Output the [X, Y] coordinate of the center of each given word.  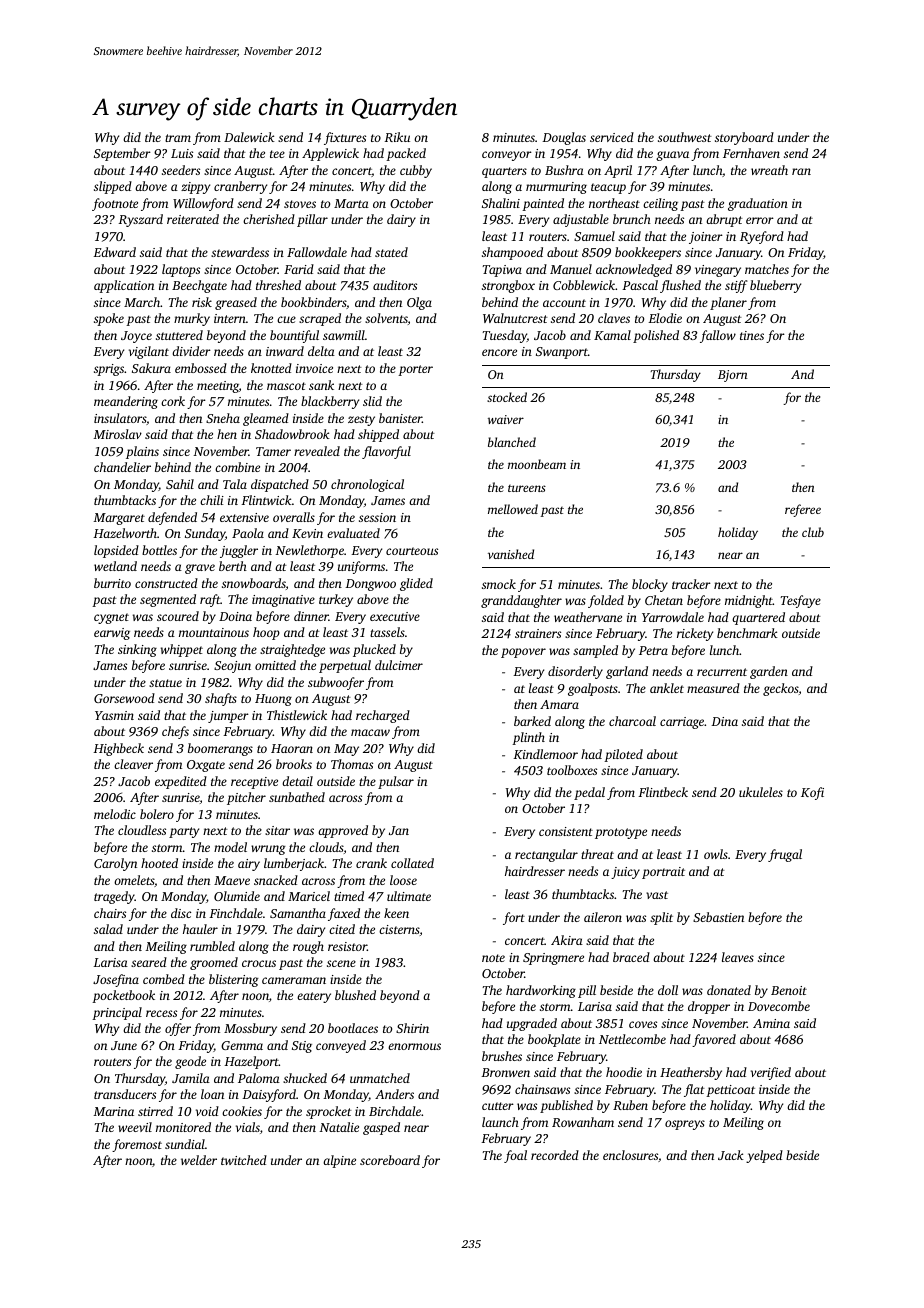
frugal [785, 855]
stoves [300, 204]
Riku [397, 137]
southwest [685, 137]
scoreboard [390, 1160]
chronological [367, 485]
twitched [244, 1160]
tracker [691, 584]
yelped [764, 1156]
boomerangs [220, 749]
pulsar [396, 782]
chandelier [122, 467]
